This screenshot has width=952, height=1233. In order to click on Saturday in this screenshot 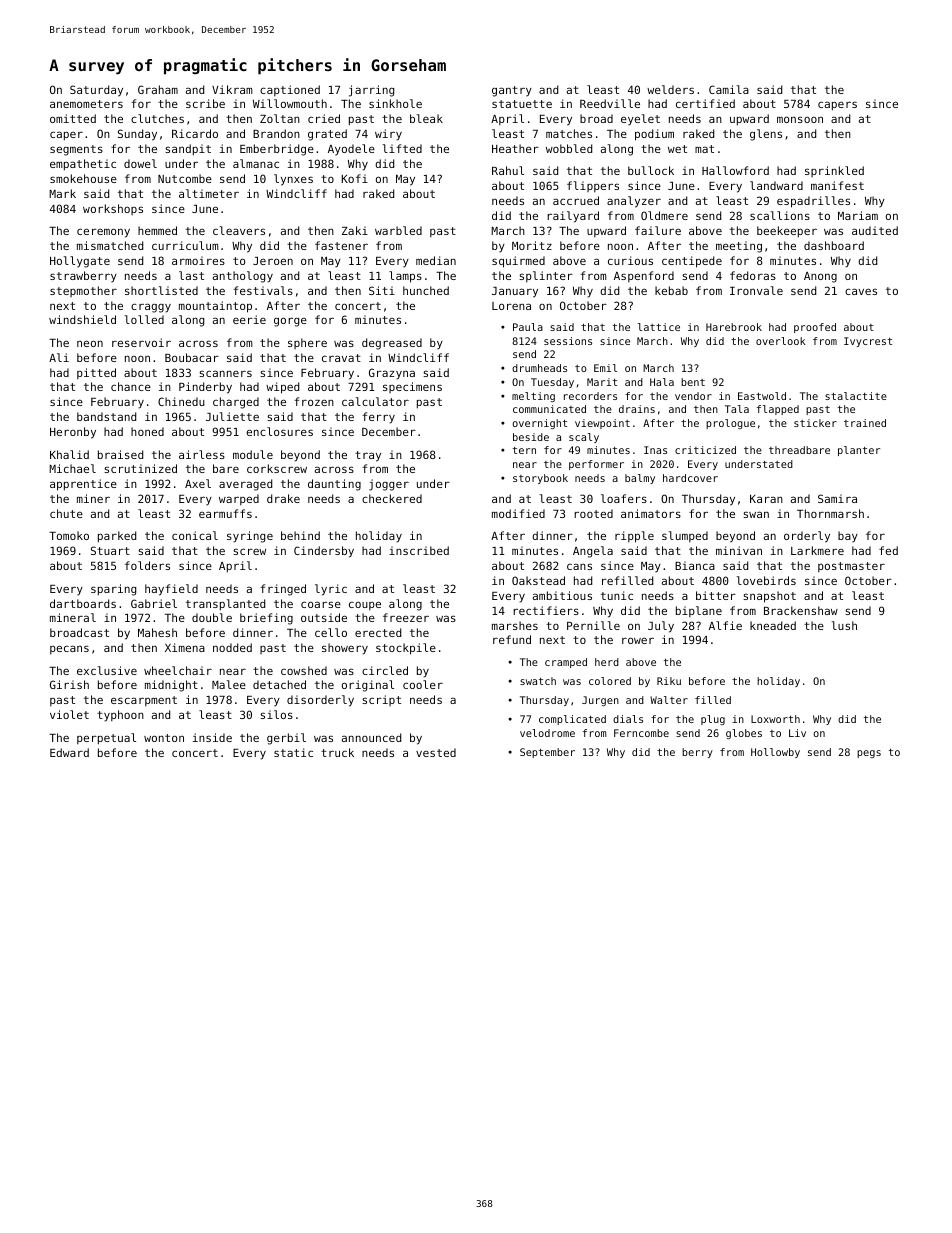, I will do `click(96, 91)`.
